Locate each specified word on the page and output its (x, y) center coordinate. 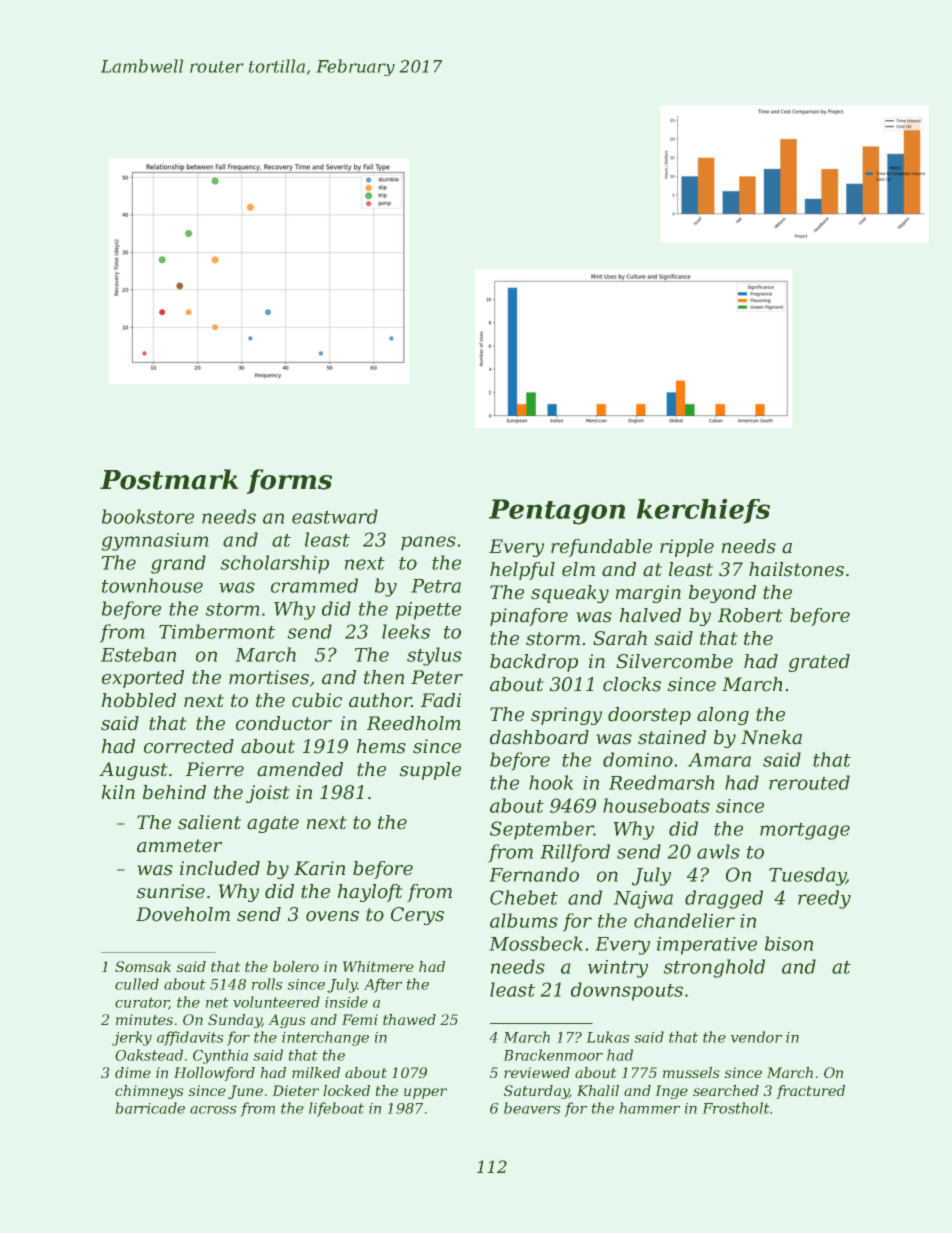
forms (289, 481)
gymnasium (155, 542)
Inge (671, 1092)
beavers (532, 1108)
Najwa (643, 900)
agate (273, 824)
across (213, 1110)
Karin (319, 868)
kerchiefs (703, 511)
